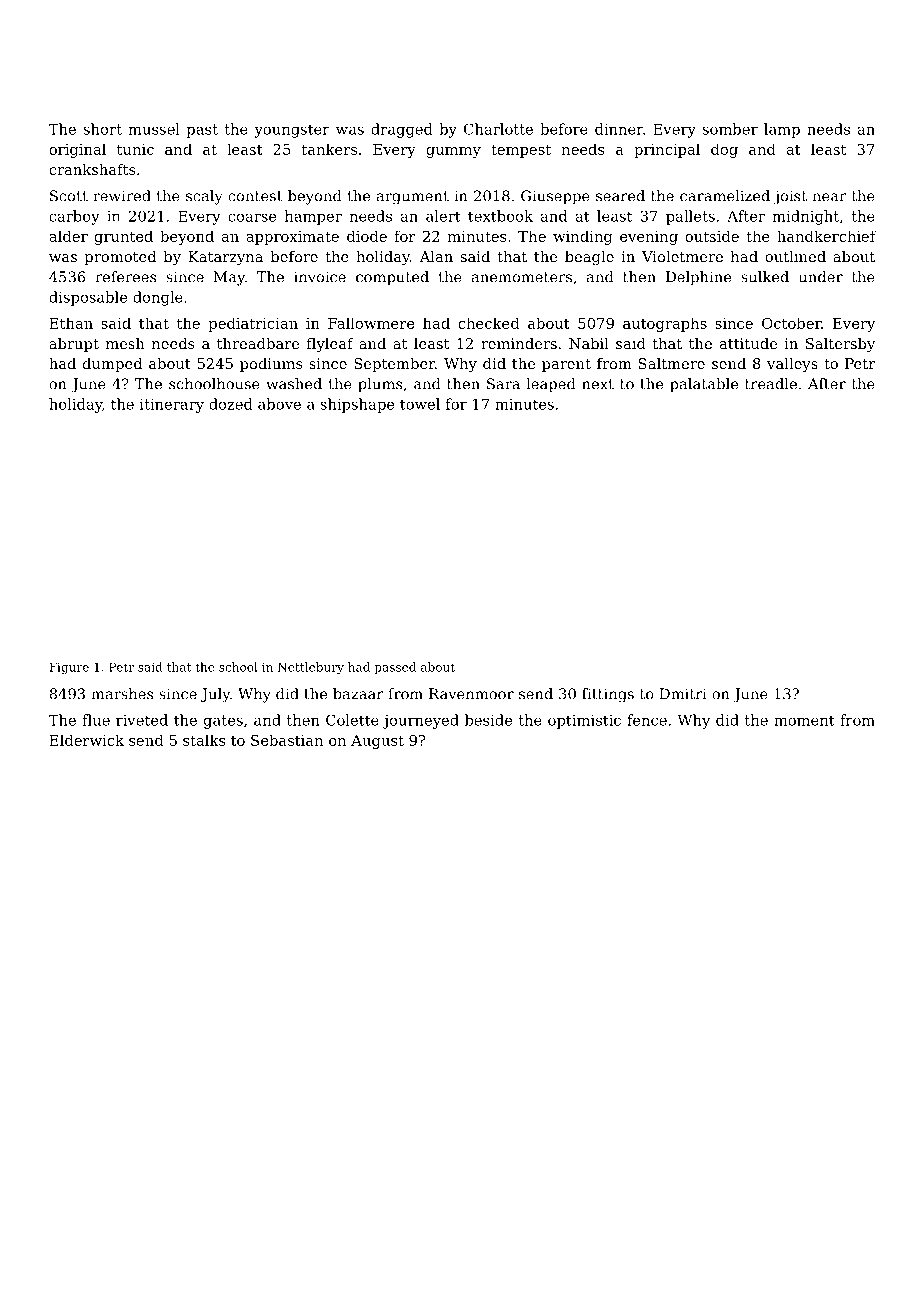 This screenshot has width=924, height=1308. Describe the element at coordinates (395, 668) in the screenshot. I see `passed` at that location.
